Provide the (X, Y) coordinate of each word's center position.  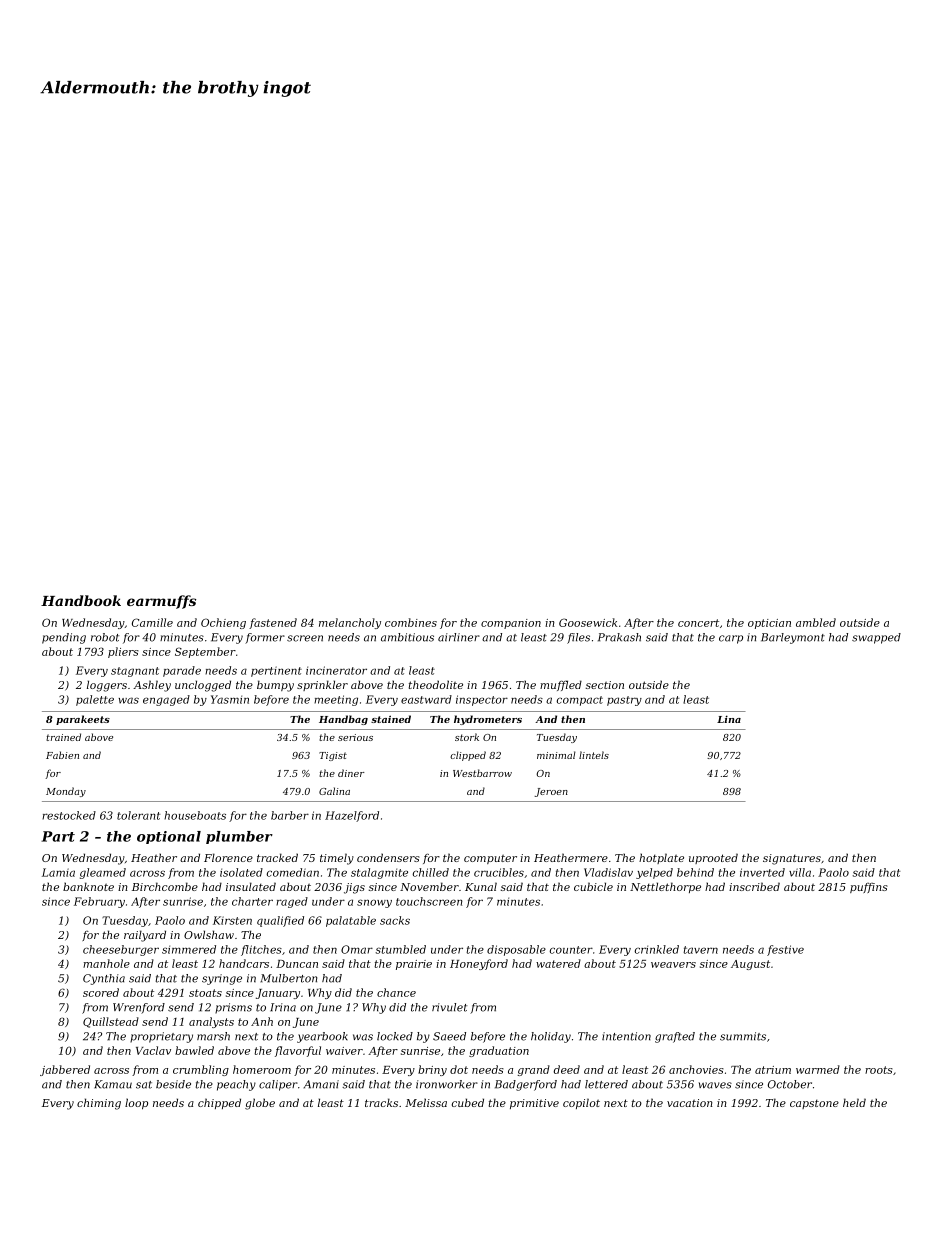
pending (64, 638)
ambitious (407, 637)
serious (355, 737)
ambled (816, 622)
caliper (278, 1085)
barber (290, 815)
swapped (876, 638)
